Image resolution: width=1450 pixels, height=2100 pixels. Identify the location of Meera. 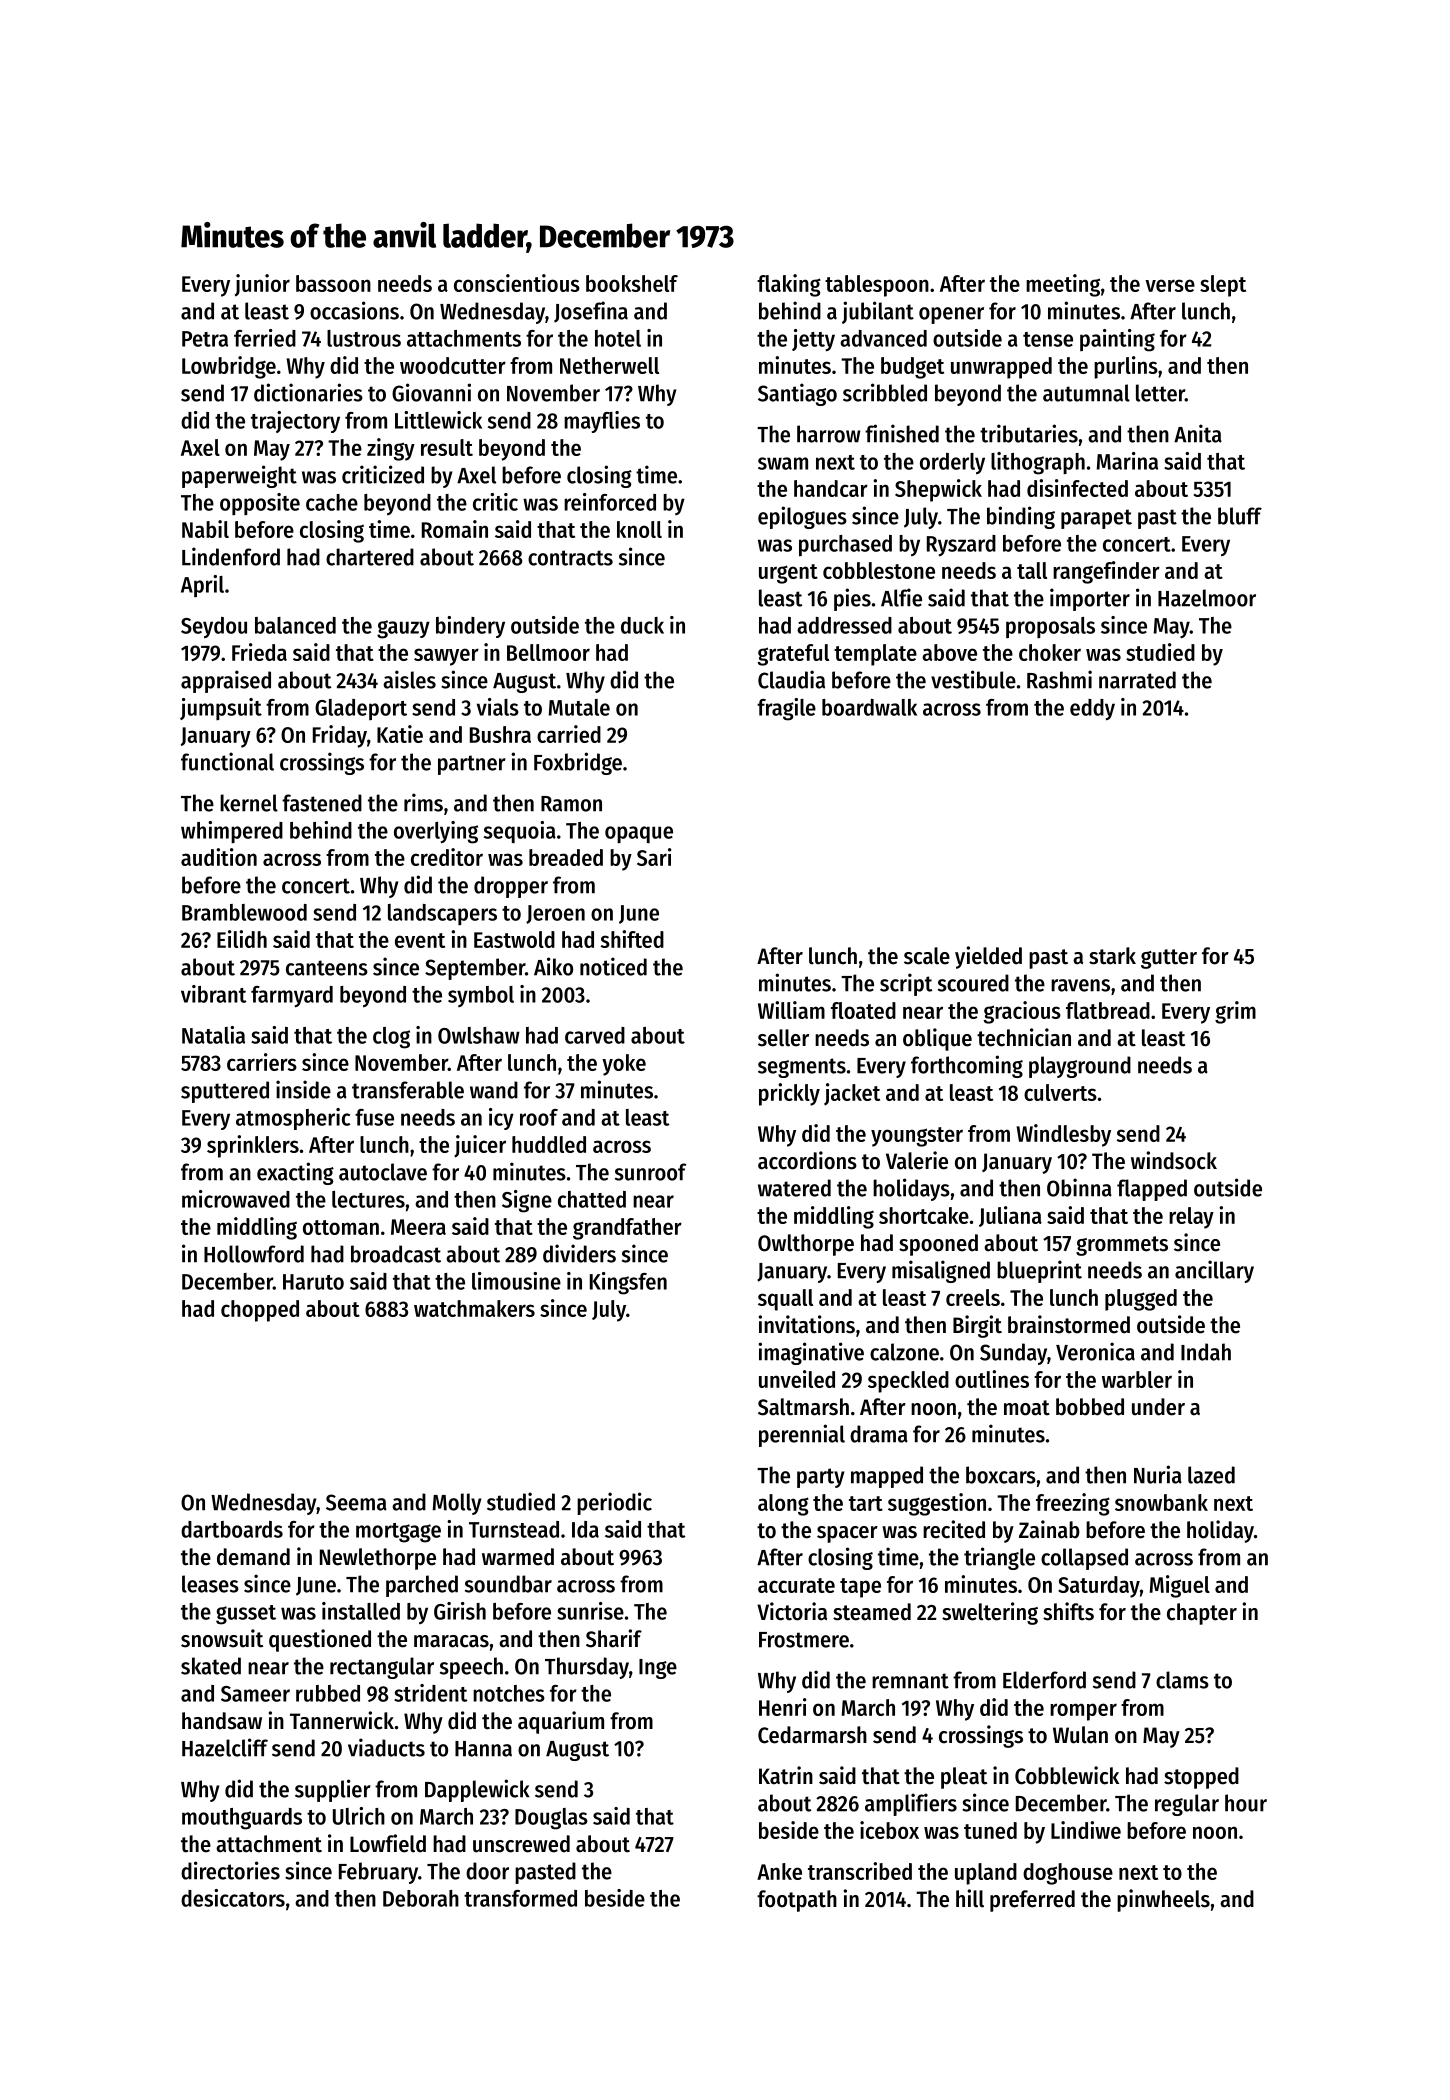
(418, 1227).
